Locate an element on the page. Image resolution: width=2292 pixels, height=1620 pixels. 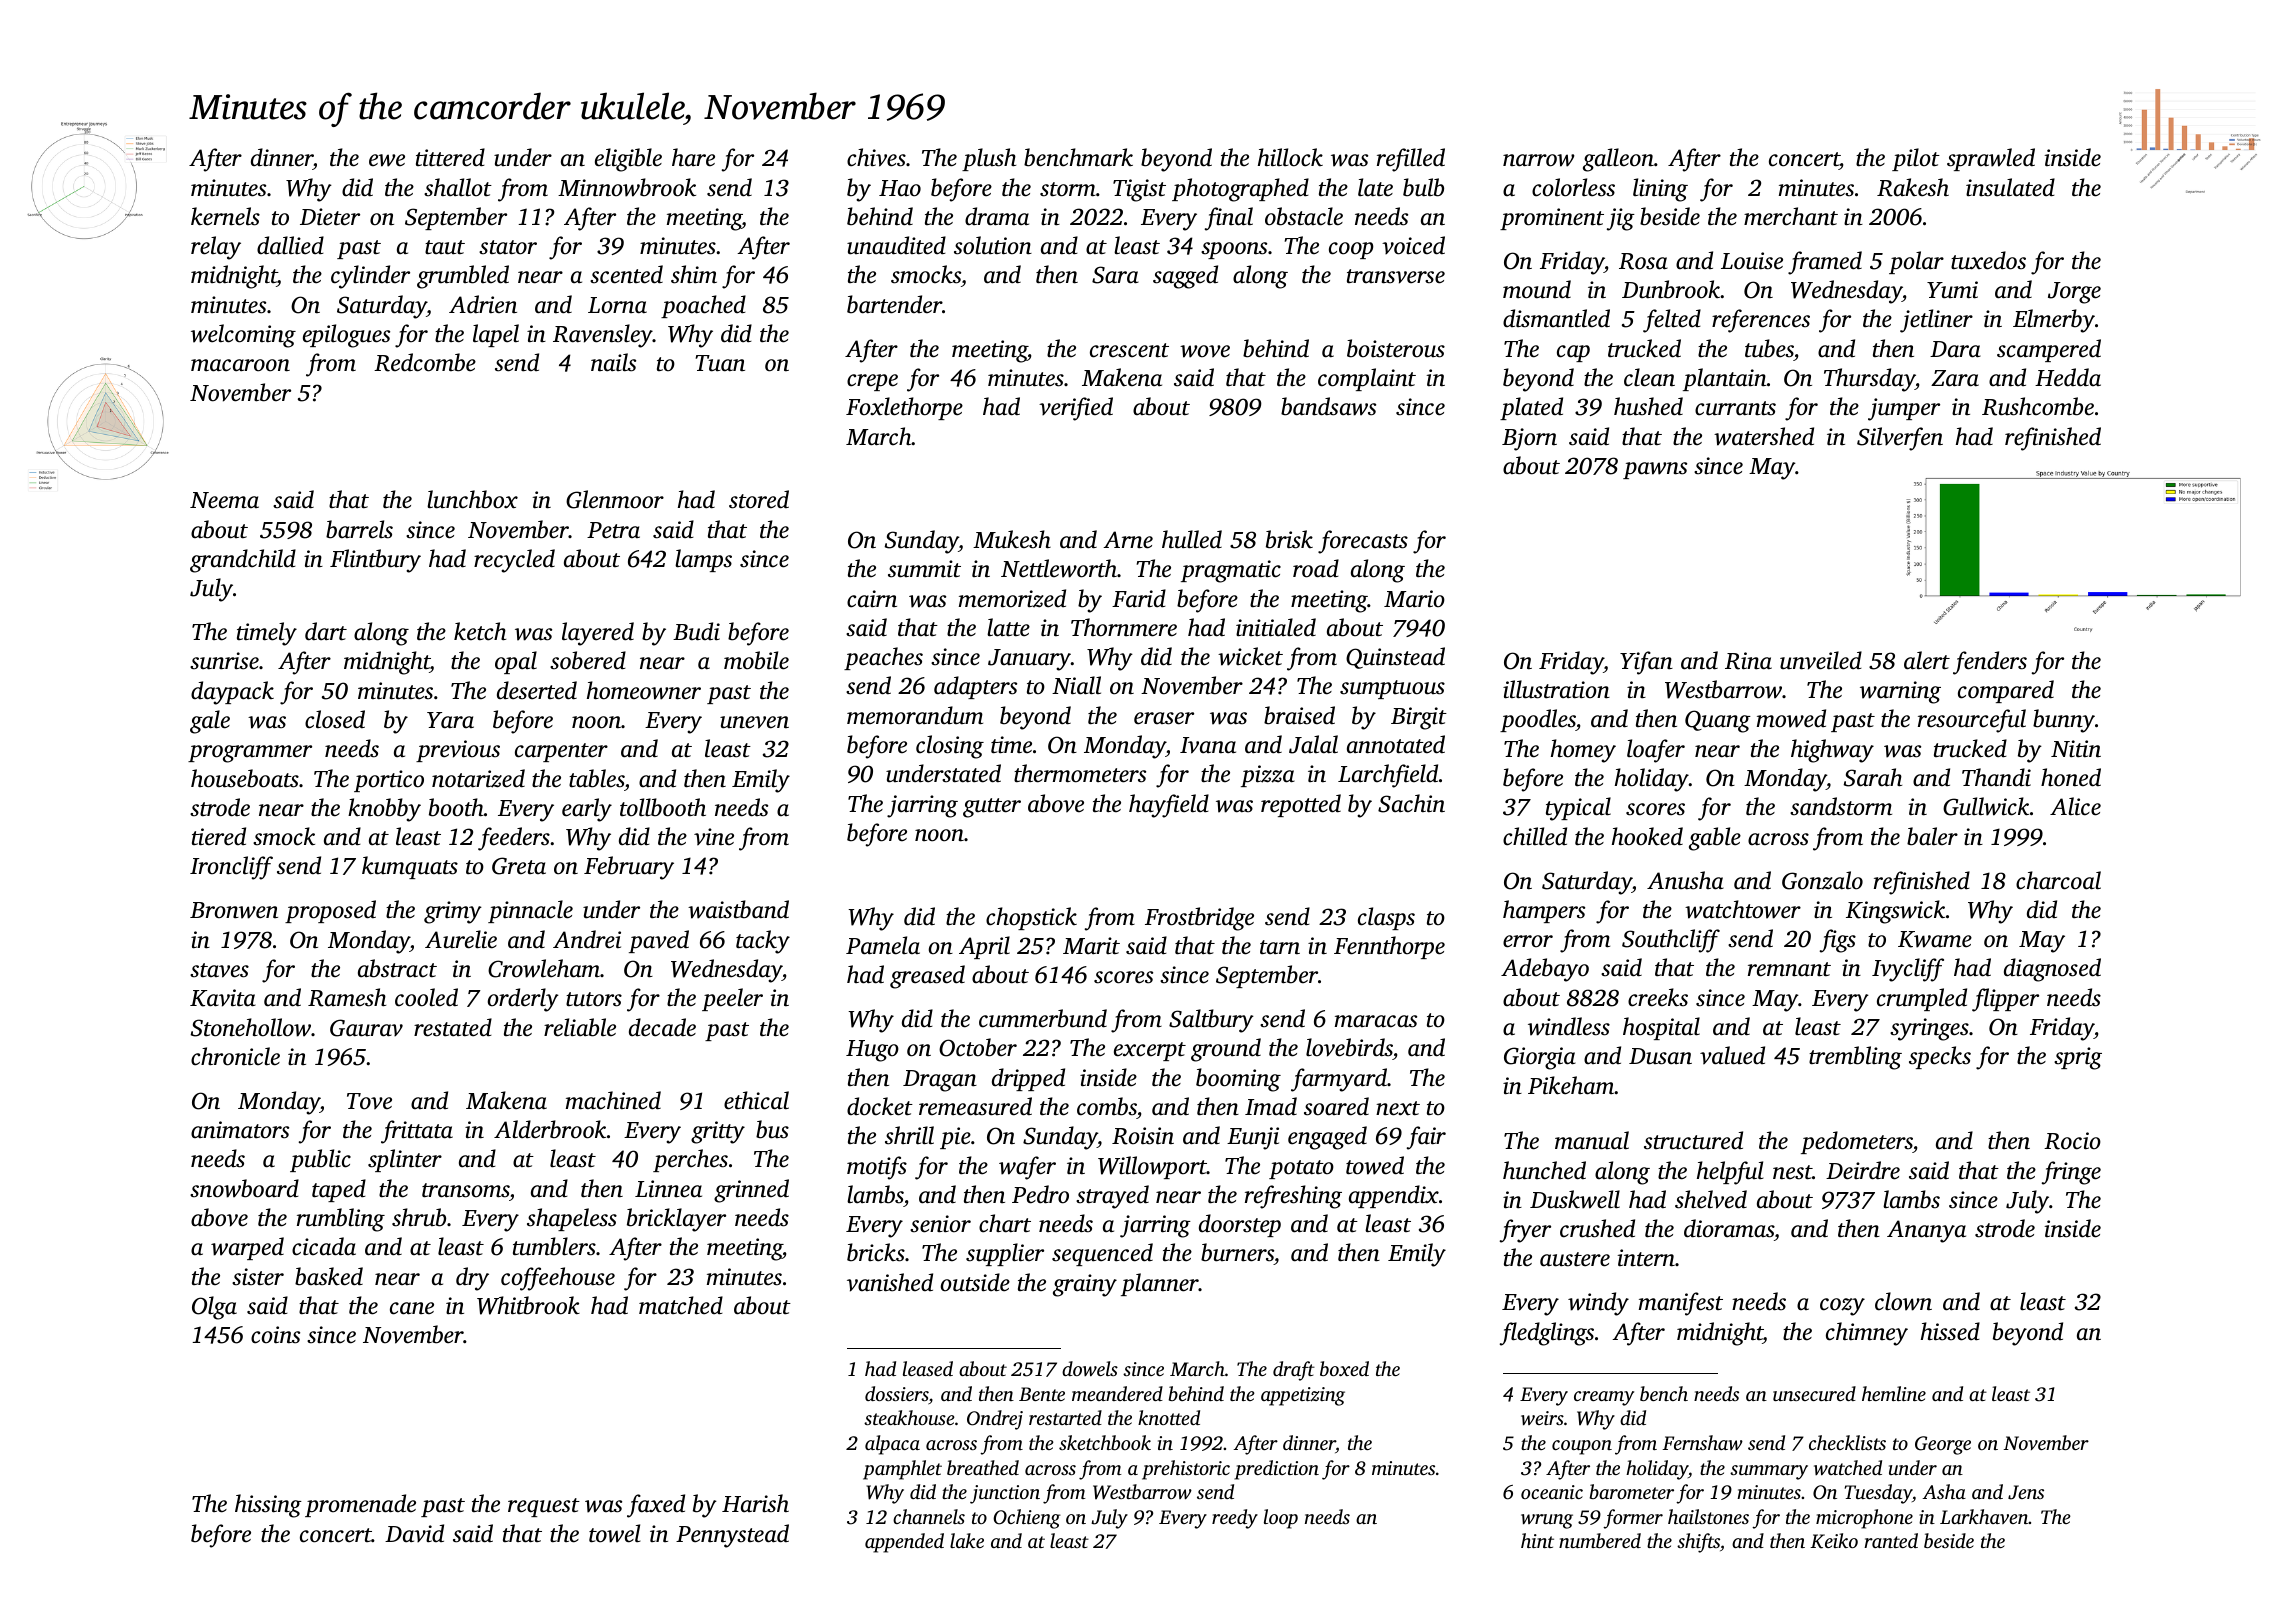
clasps is located at coordinates (1386, 918).
